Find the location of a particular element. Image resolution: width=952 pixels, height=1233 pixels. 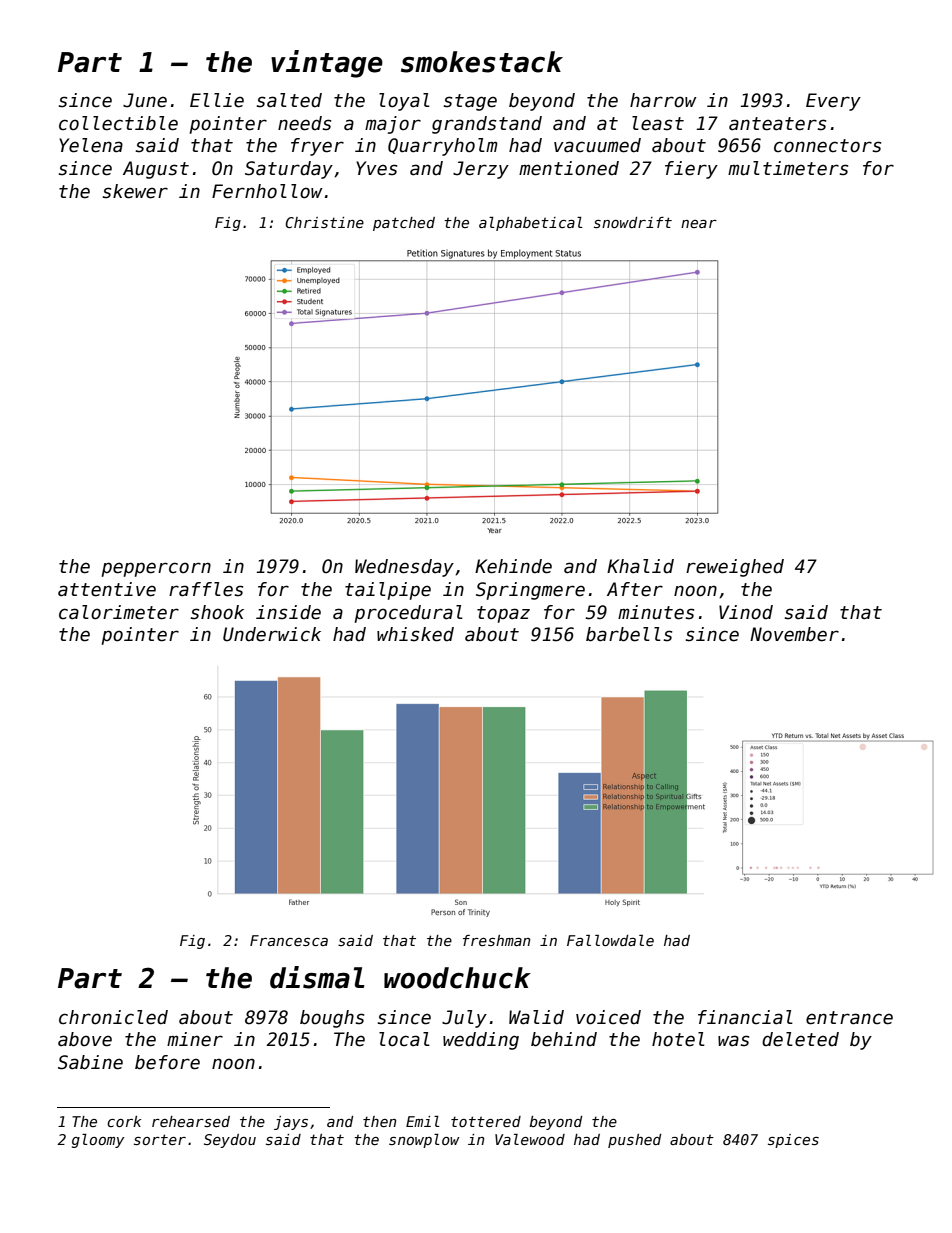

alphabetical is located at coordinates (531, 224).
